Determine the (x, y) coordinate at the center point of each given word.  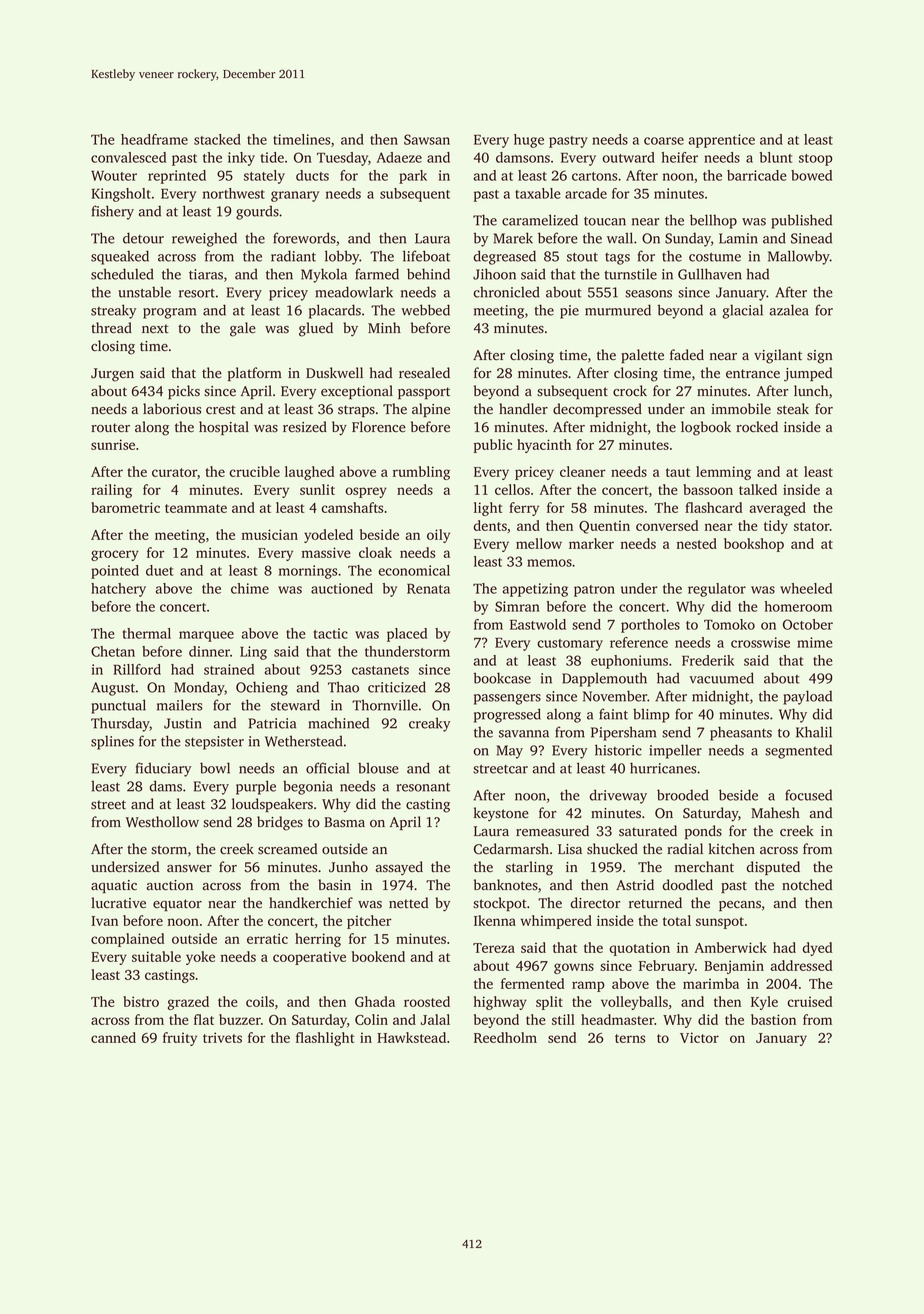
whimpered (556, 922)
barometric (125, 507)
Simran (517, 606)
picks (184, 392)
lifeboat (426, 256)
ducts (312, 175)
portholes (650, 626)
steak (793, 409)
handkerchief (311, 902)
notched (807, 885)
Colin (371, 1019)
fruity (180, 1039)
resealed (424, 373)
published (801, 221)
